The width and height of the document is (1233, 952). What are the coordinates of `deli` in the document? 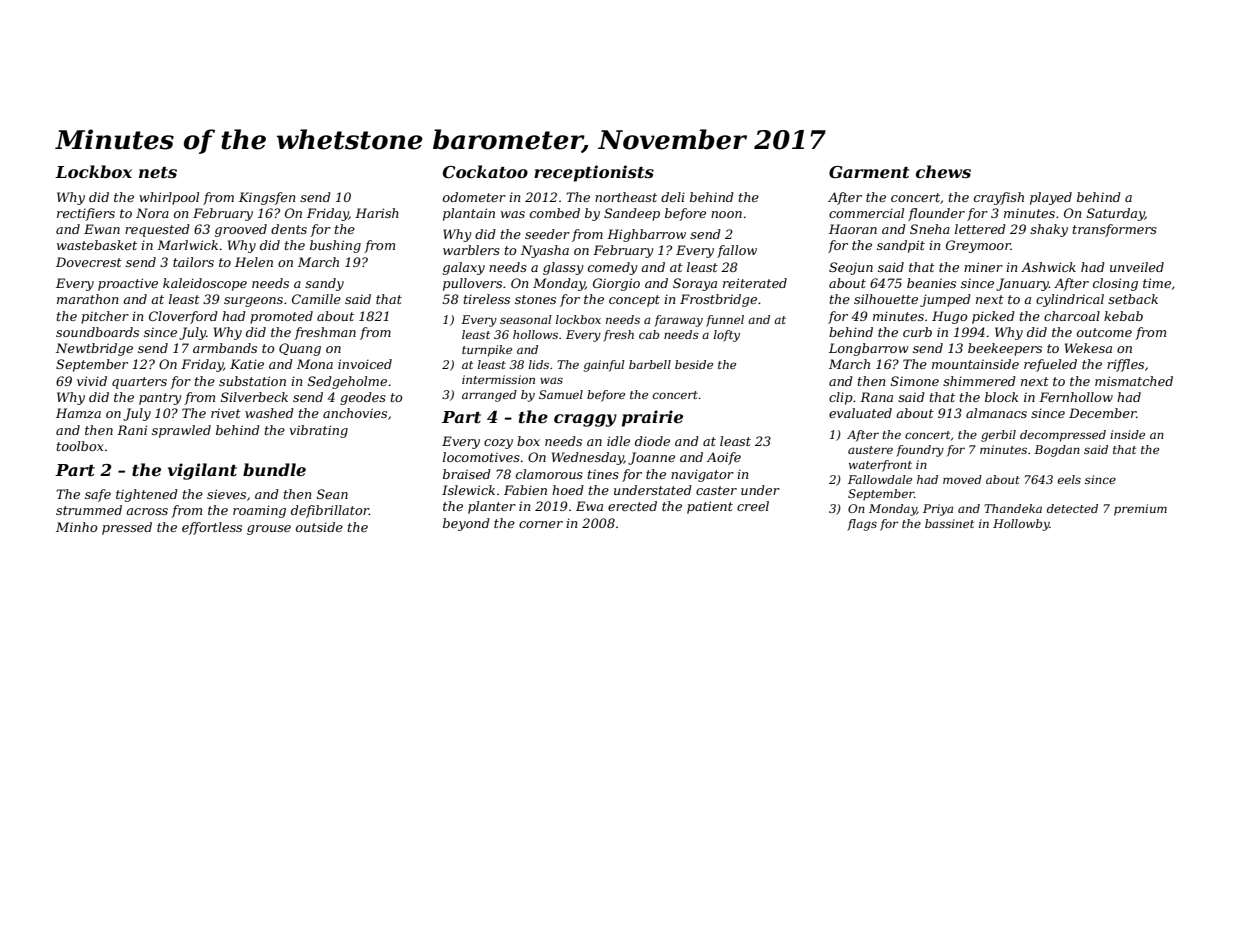 It's located at (673, 197).
